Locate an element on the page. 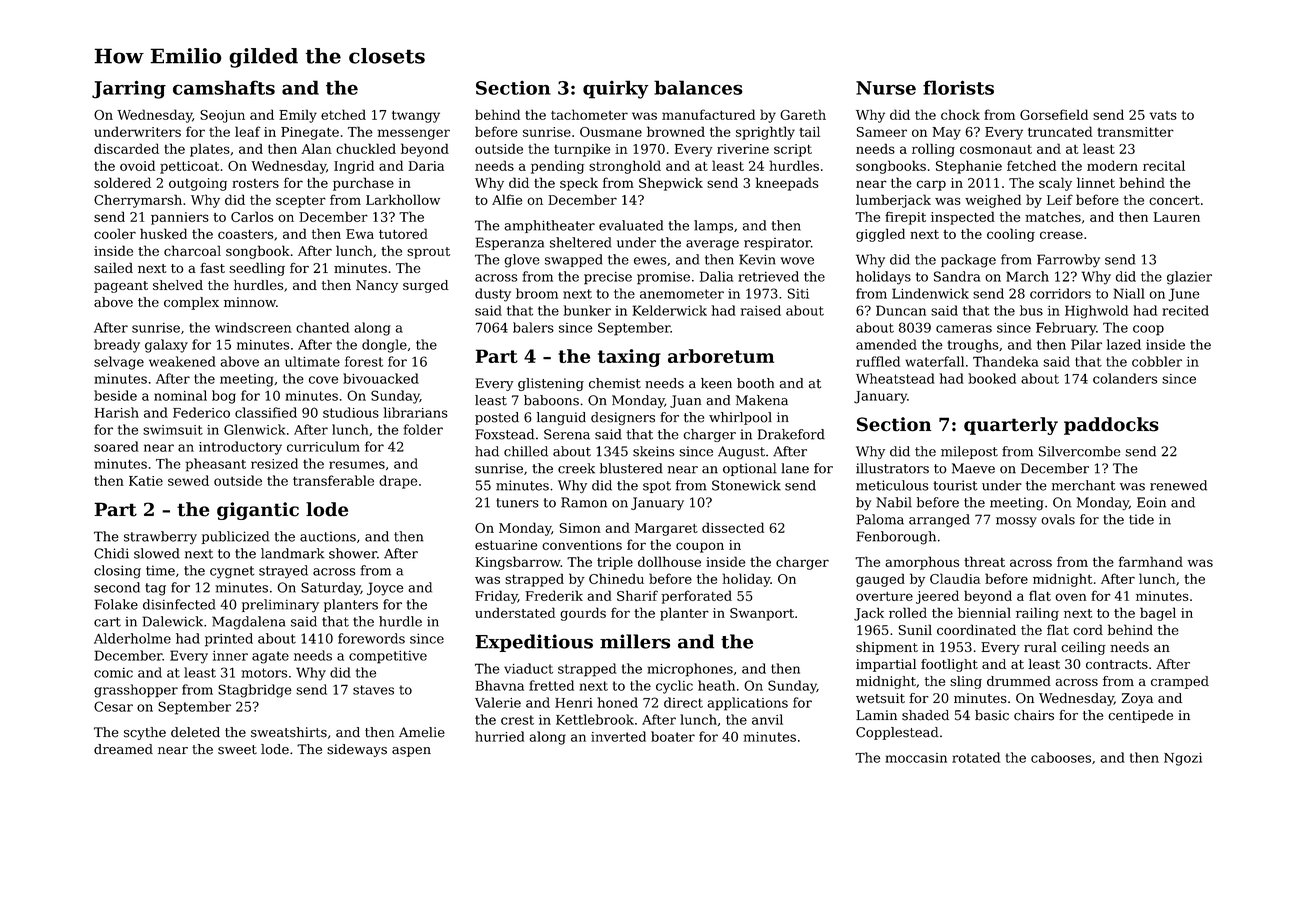 The image size is (1308, 924). Duncan is located at coordinates (901, 310).
